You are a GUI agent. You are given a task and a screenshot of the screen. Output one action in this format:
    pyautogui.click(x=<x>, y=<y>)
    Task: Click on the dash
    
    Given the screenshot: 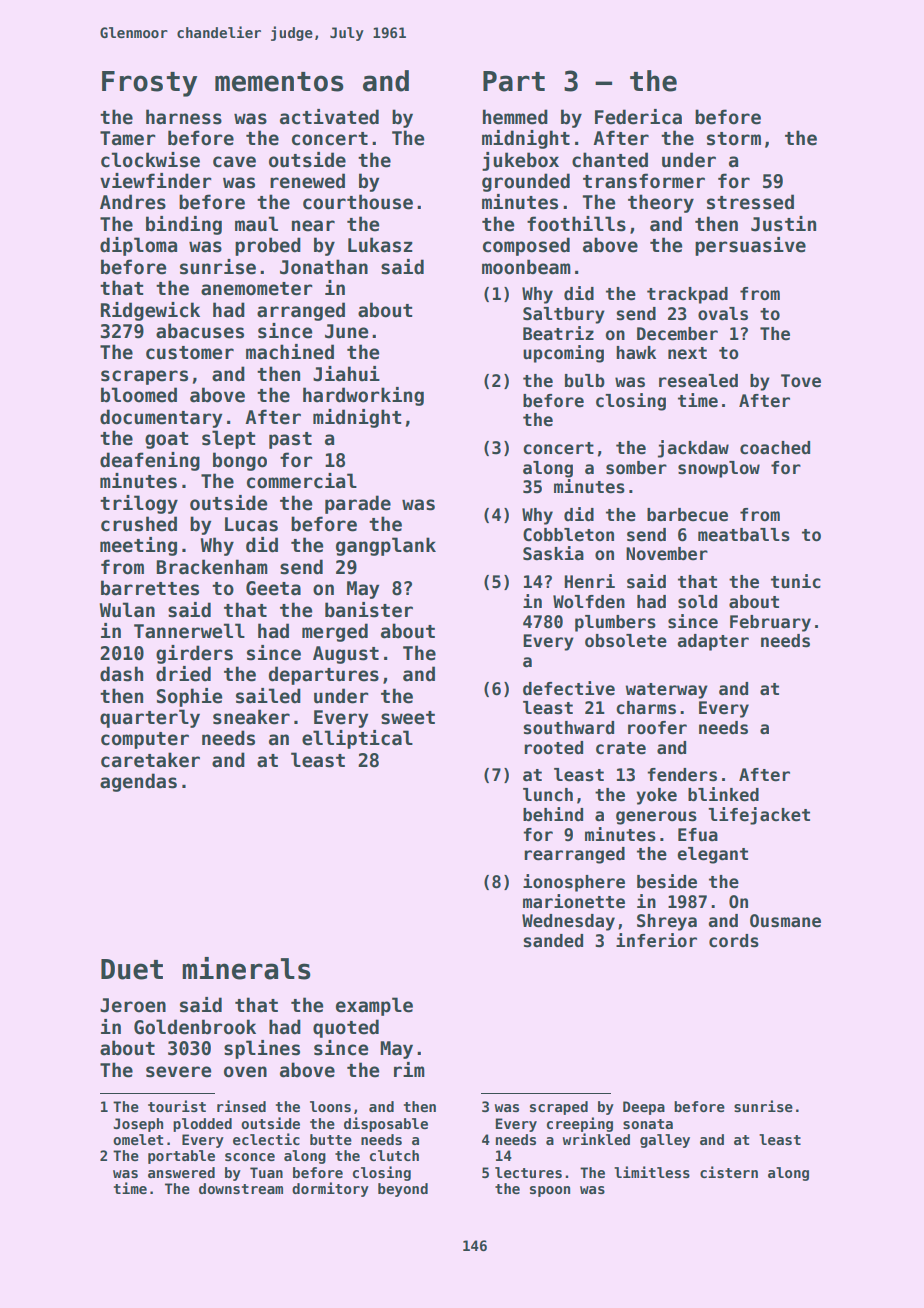 What is the action you would take?
    pyautogui.click(x=121, y=674)
